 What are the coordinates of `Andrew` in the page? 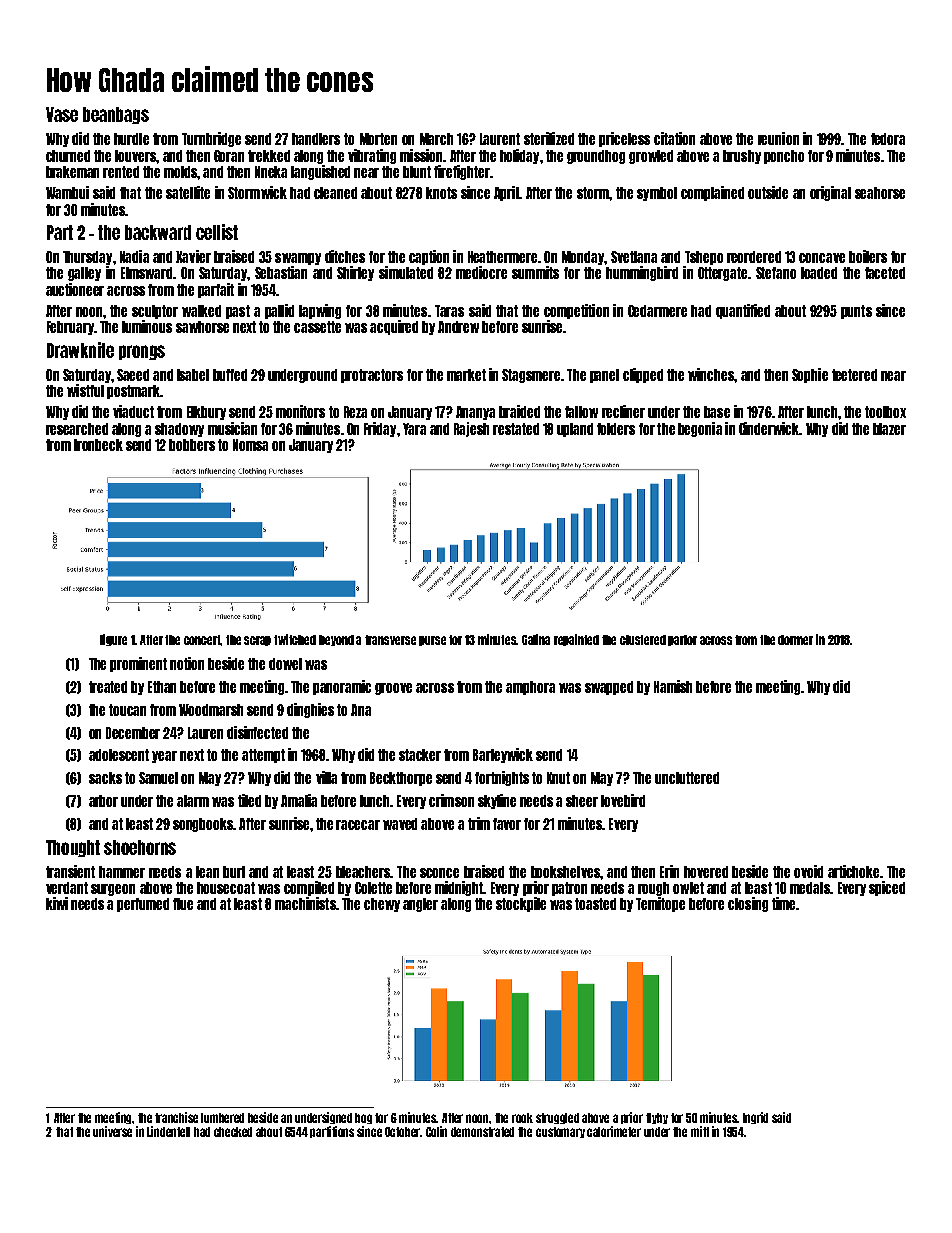 It's located at (458, 327).
